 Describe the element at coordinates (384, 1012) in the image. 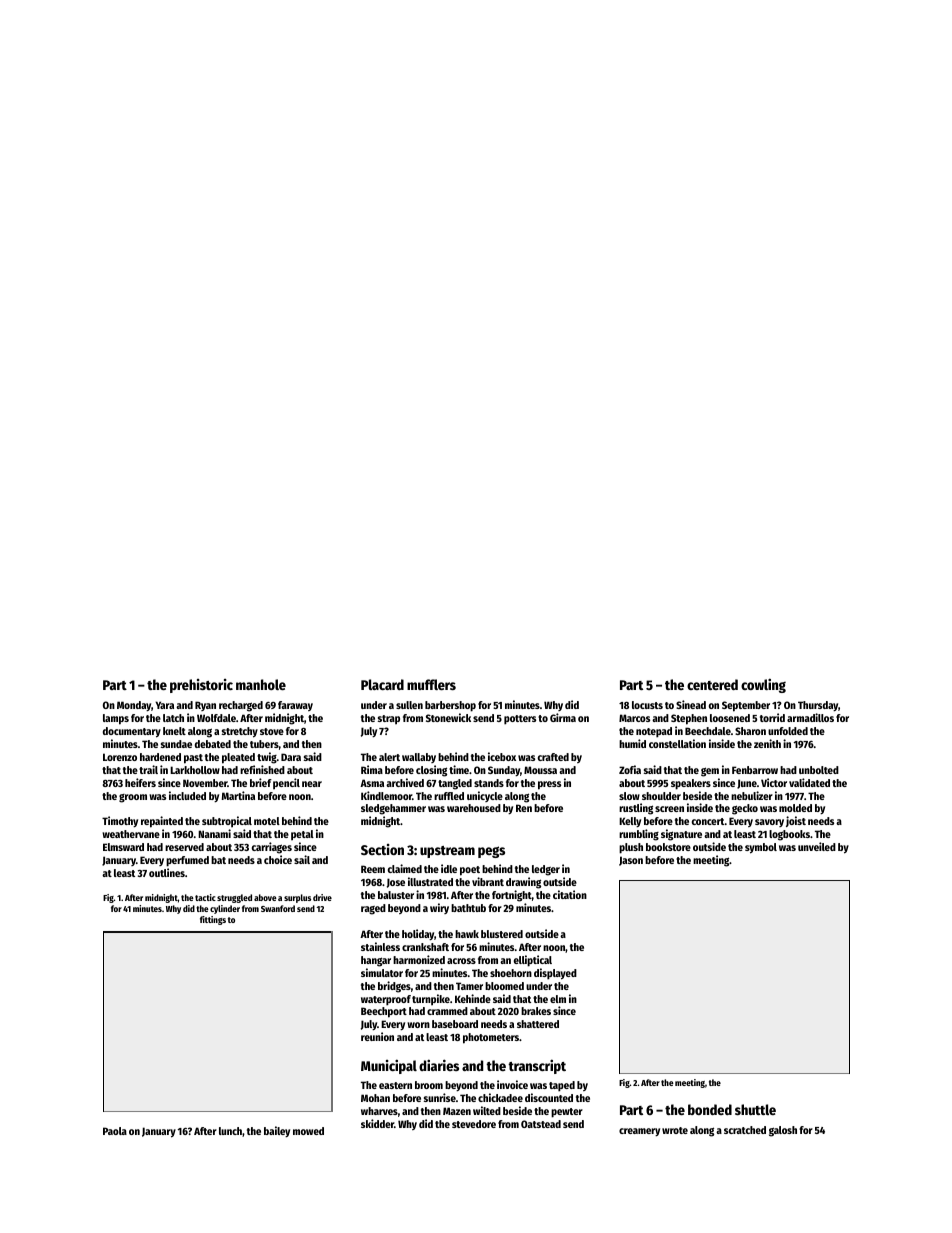

I see `Beechport` at that location.
